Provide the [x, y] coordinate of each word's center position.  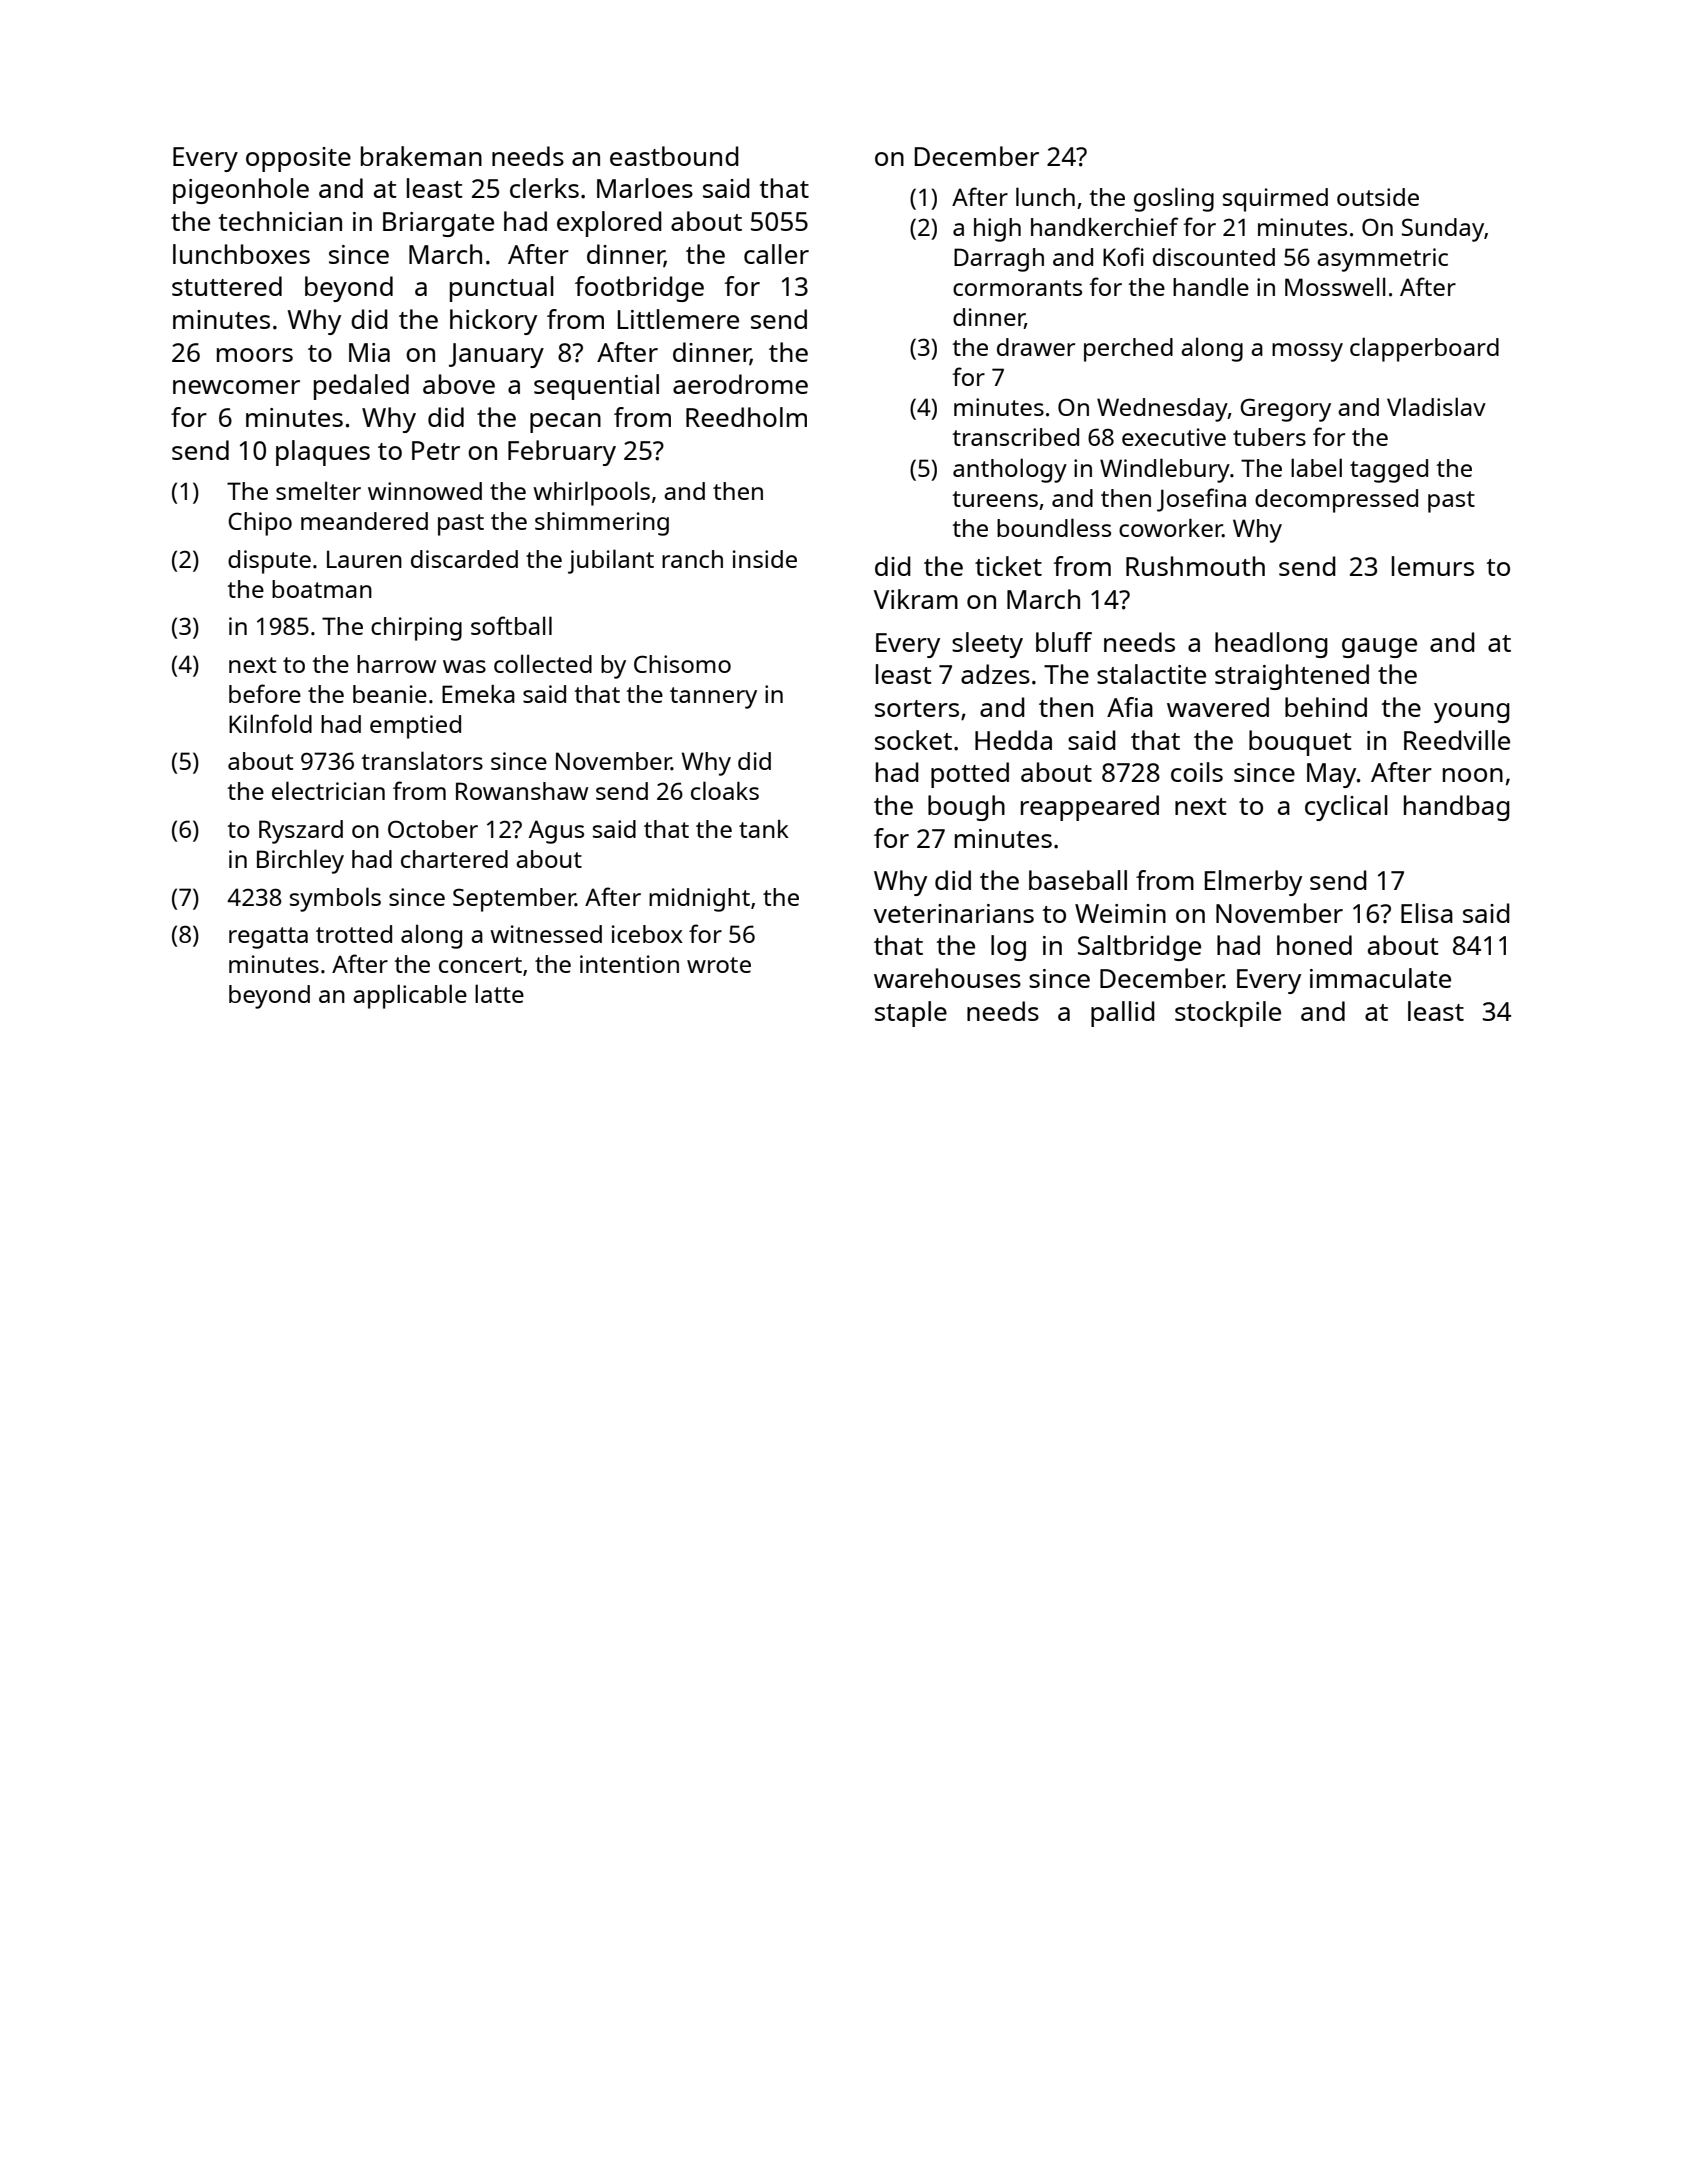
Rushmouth [1195, 566]
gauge [1379, 648]
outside [1378, 197]
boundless [1054, 527]
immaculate [1380, 978]
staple [911, 1014]
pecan [565, 423]
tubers [1269, 437]
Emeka [478, 694]
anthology [1010, 470]
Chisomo [682, 664]
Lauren [364, 559]
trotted [354, 934]
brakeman [421, 156]
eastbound [674, 156]
